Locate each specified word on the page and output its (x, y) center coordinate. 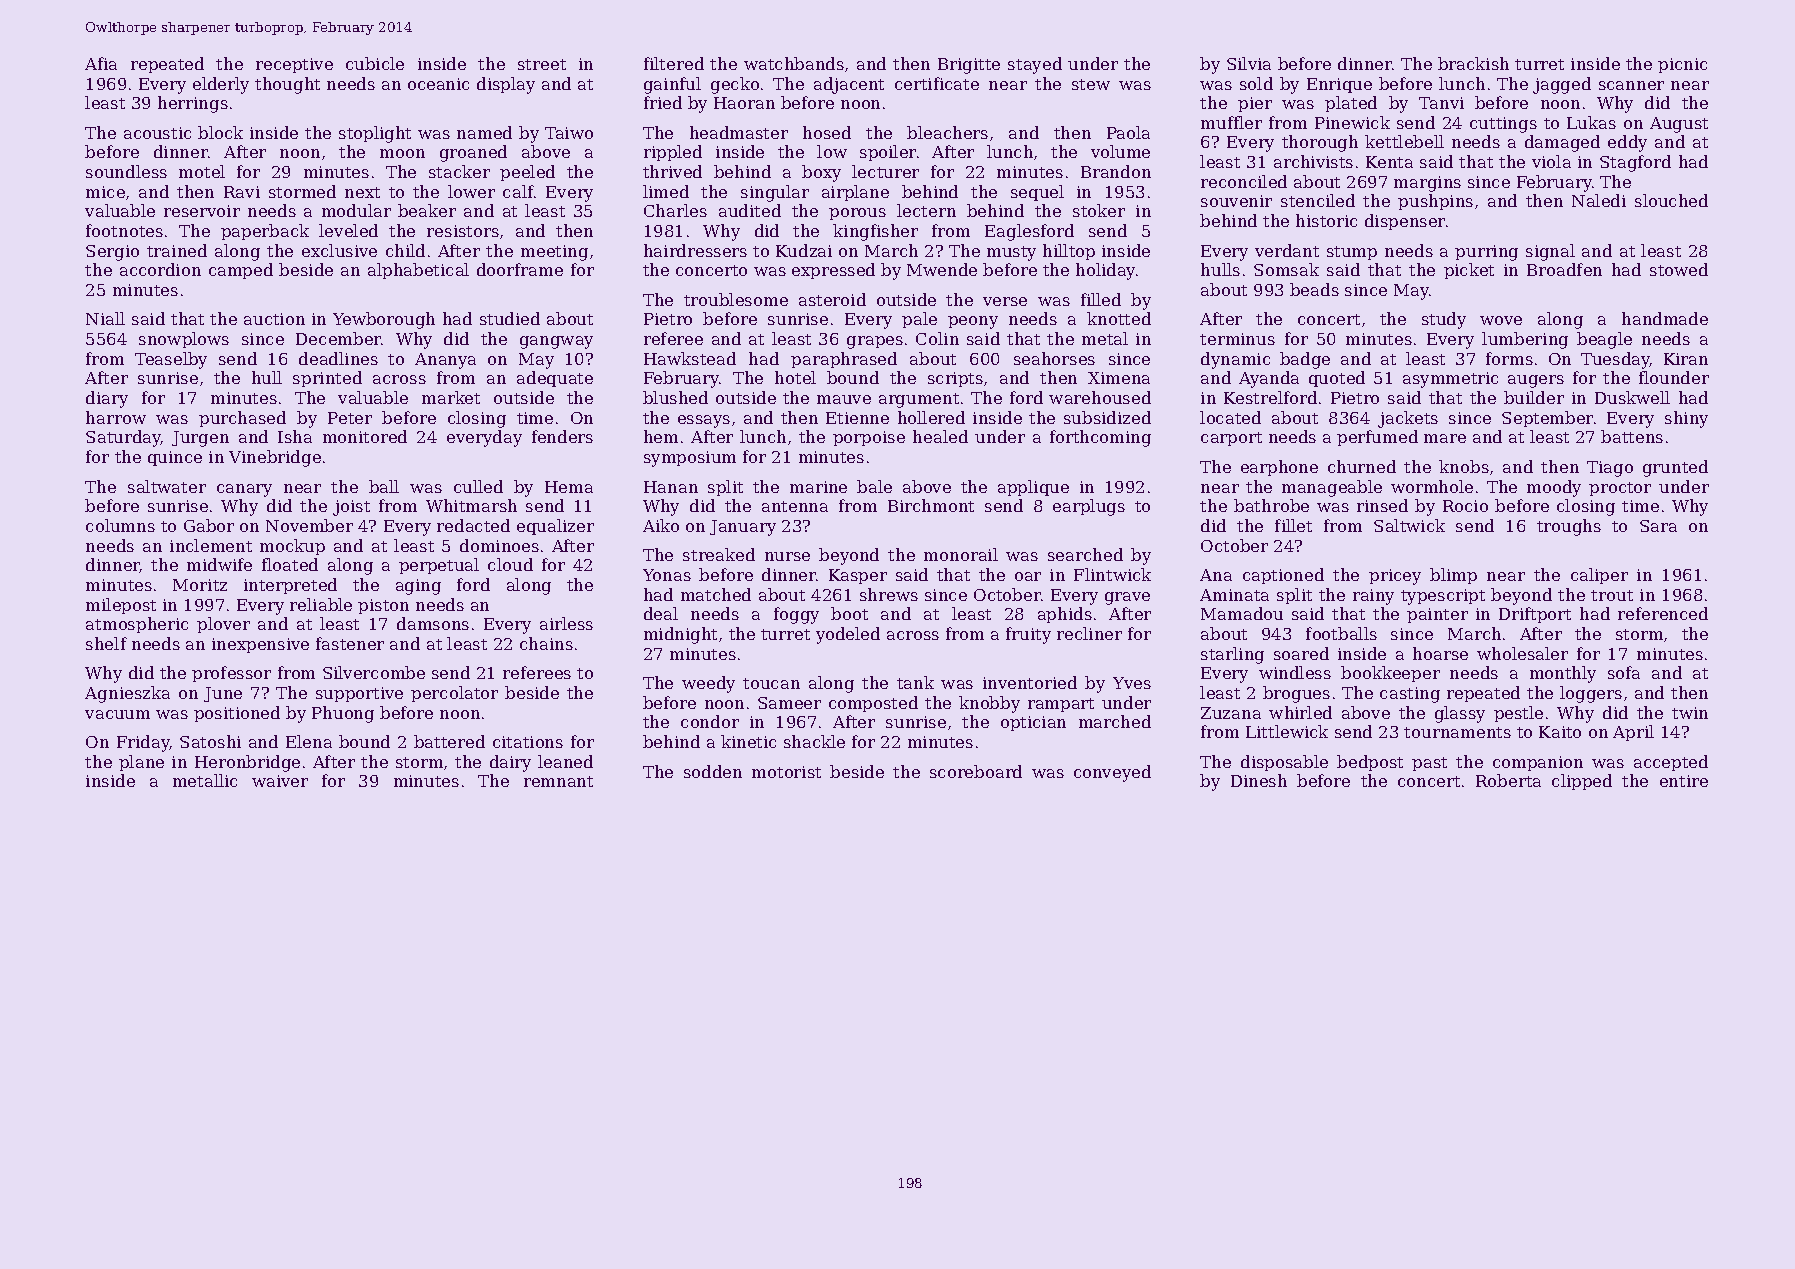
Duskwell (1632, 397)
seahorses (1054, 358)
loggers (1591, 694)
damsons (433, 623)
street (542, 64)
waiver (280, 781)
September (1547, 419)
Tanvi (1441, 103)
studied (510, 318)
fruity (1028, 635)
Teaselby (171, 360)
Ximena (1119, 378)
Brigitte (969, 66)
